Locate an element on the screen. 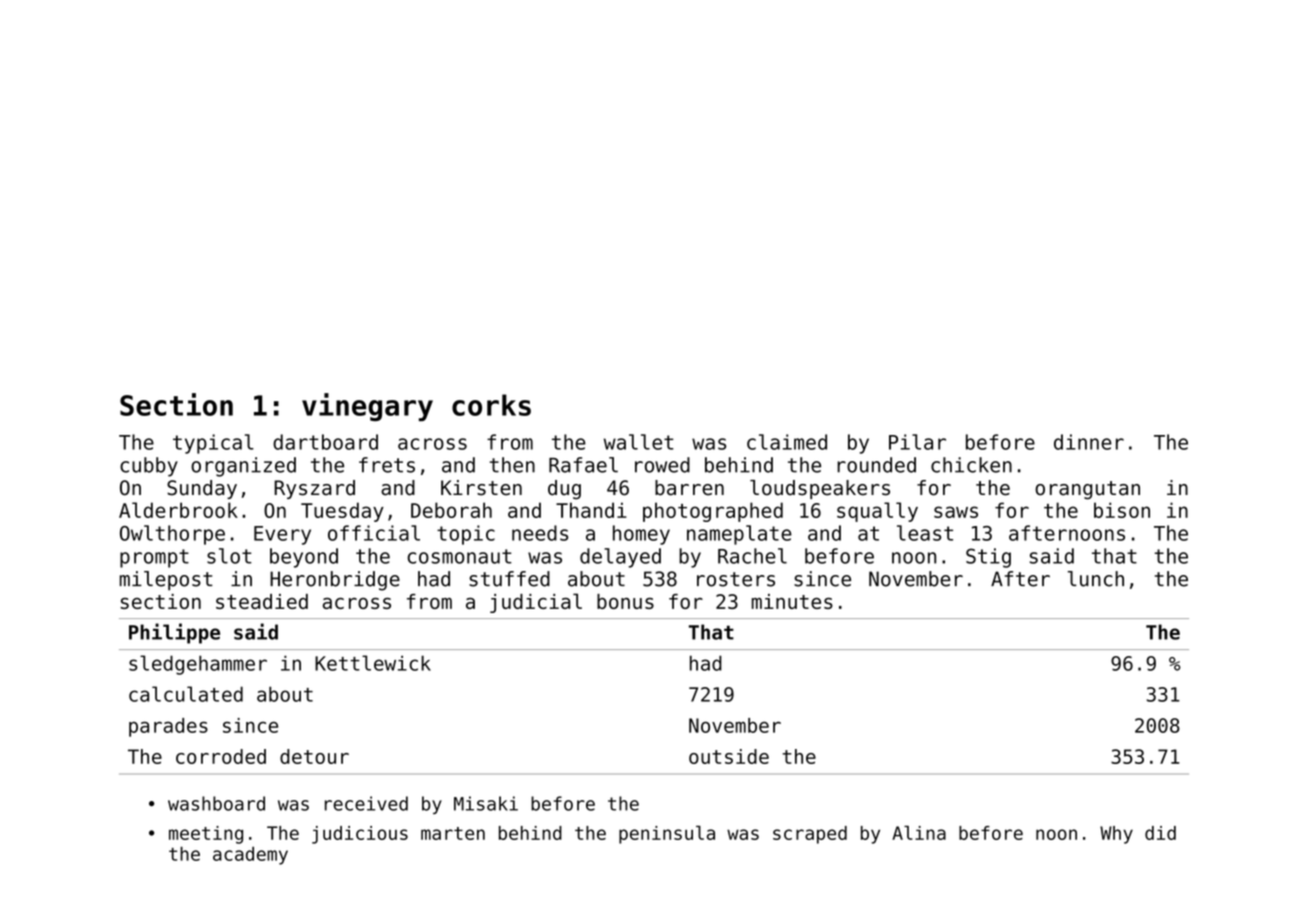 This screenshot has width=1308, height=924. Deborah is located at coordinates (451, 510).
